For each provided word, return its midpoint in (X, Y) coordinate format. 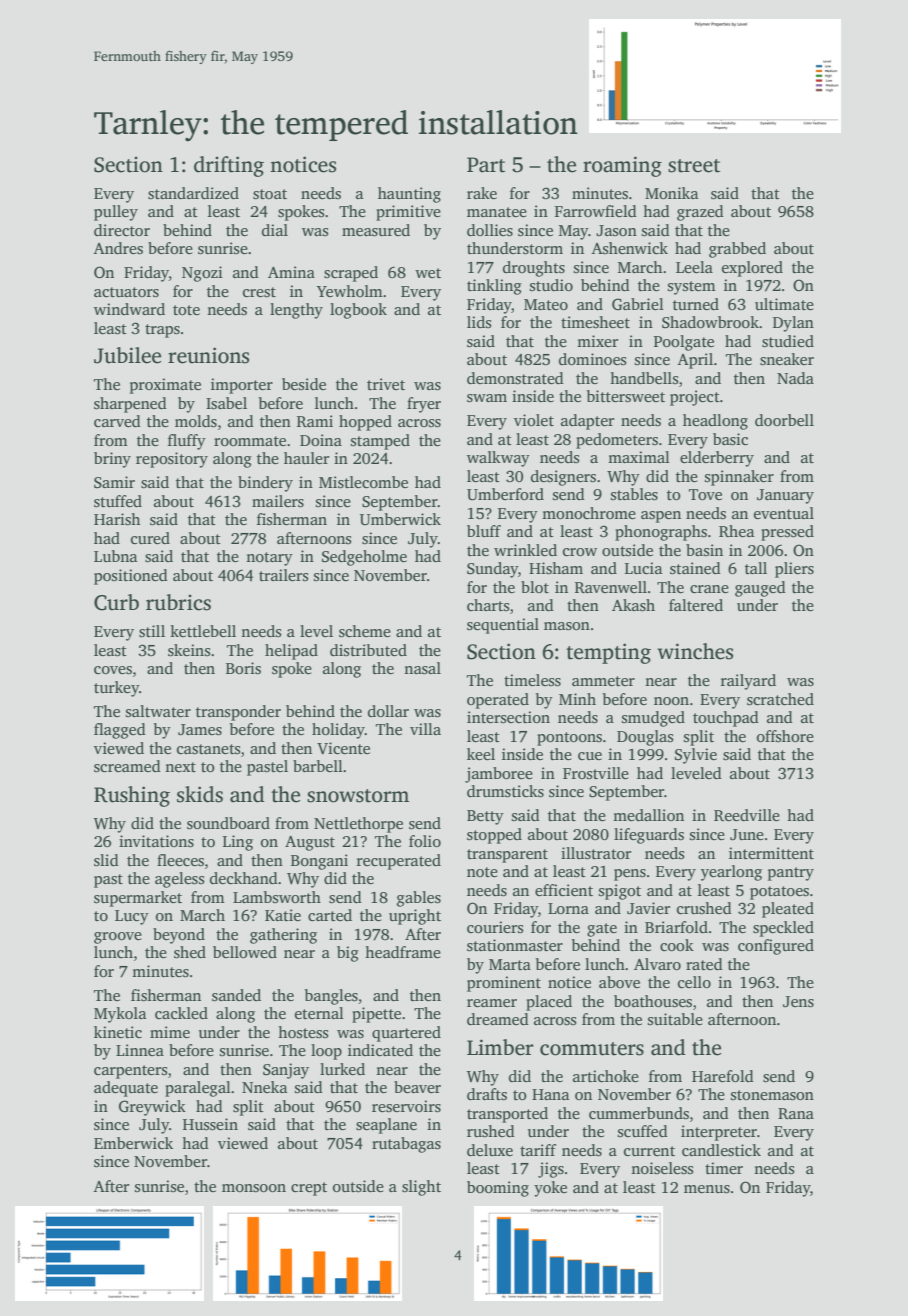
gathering (283, 936)
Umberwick (400, 519)
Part (486, 165)
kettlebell (203, 631)
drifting (229, 166)
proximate (165, 386)
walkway (498, 459)
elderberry (717, 459)
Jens (798, 1002)
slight (421, 1188)
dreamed (498, 1019)
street (694, 166)
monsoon (254, 1188)
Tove (705, 494)
